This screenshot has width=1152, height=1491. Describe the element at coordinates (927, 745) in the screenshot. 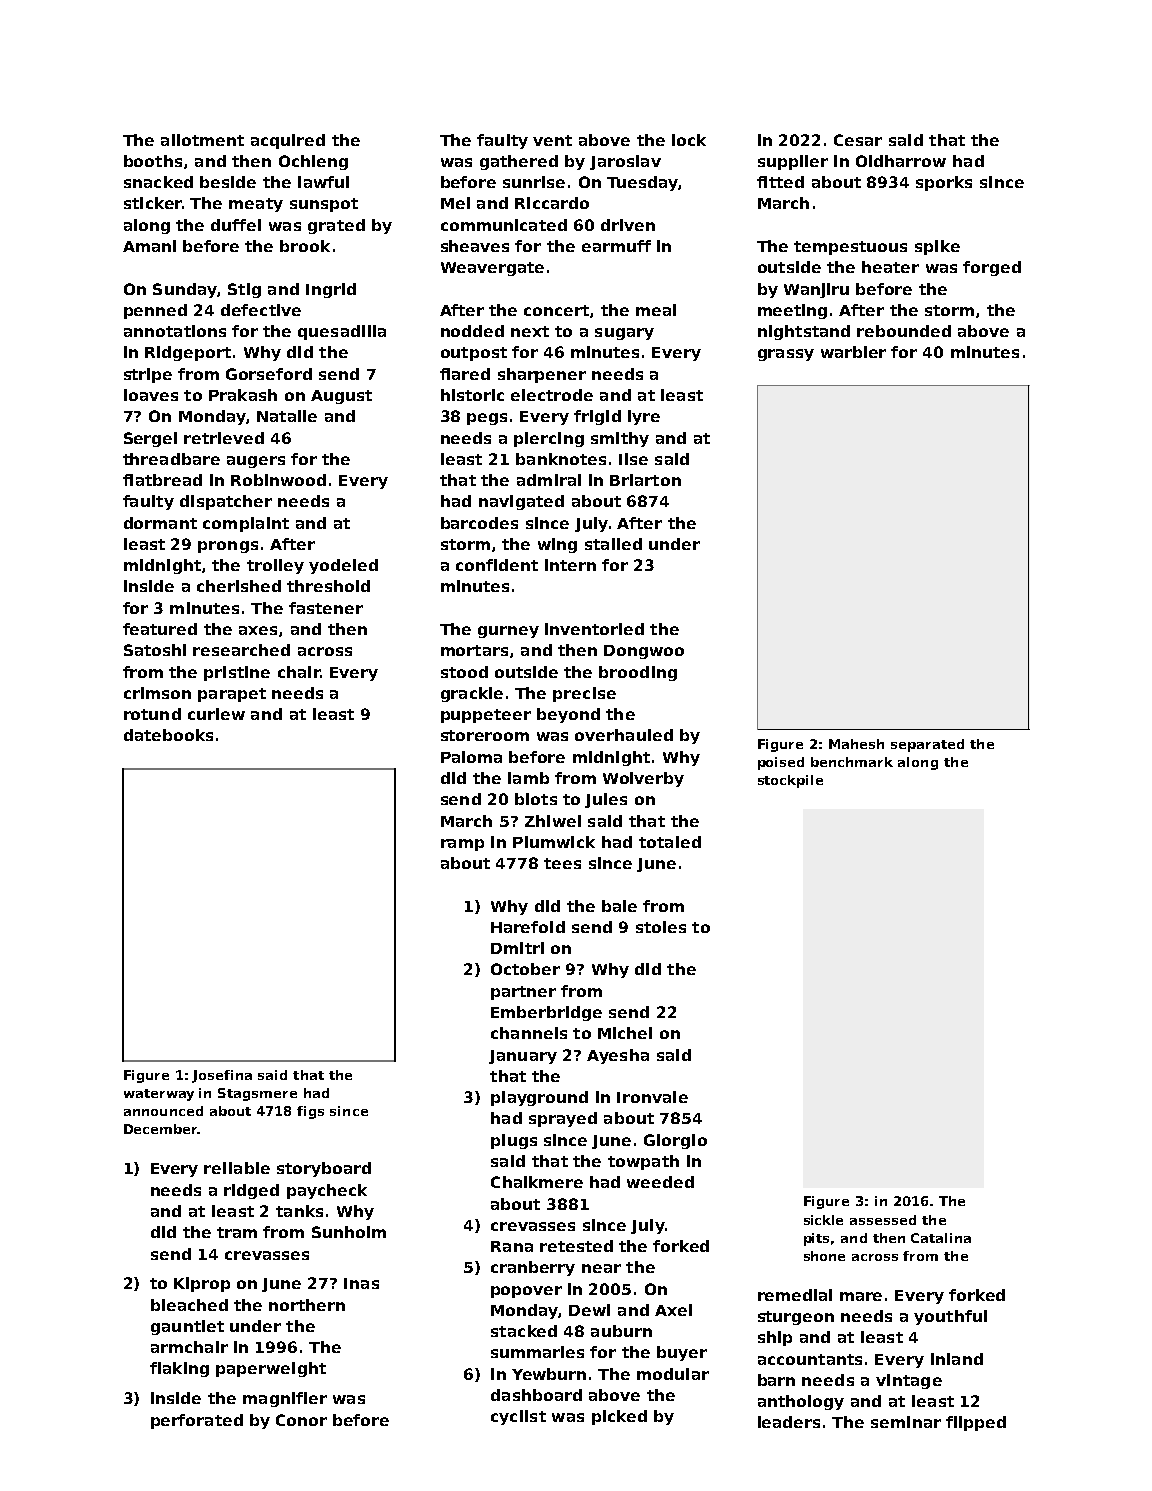

I see `separated` at that location.
